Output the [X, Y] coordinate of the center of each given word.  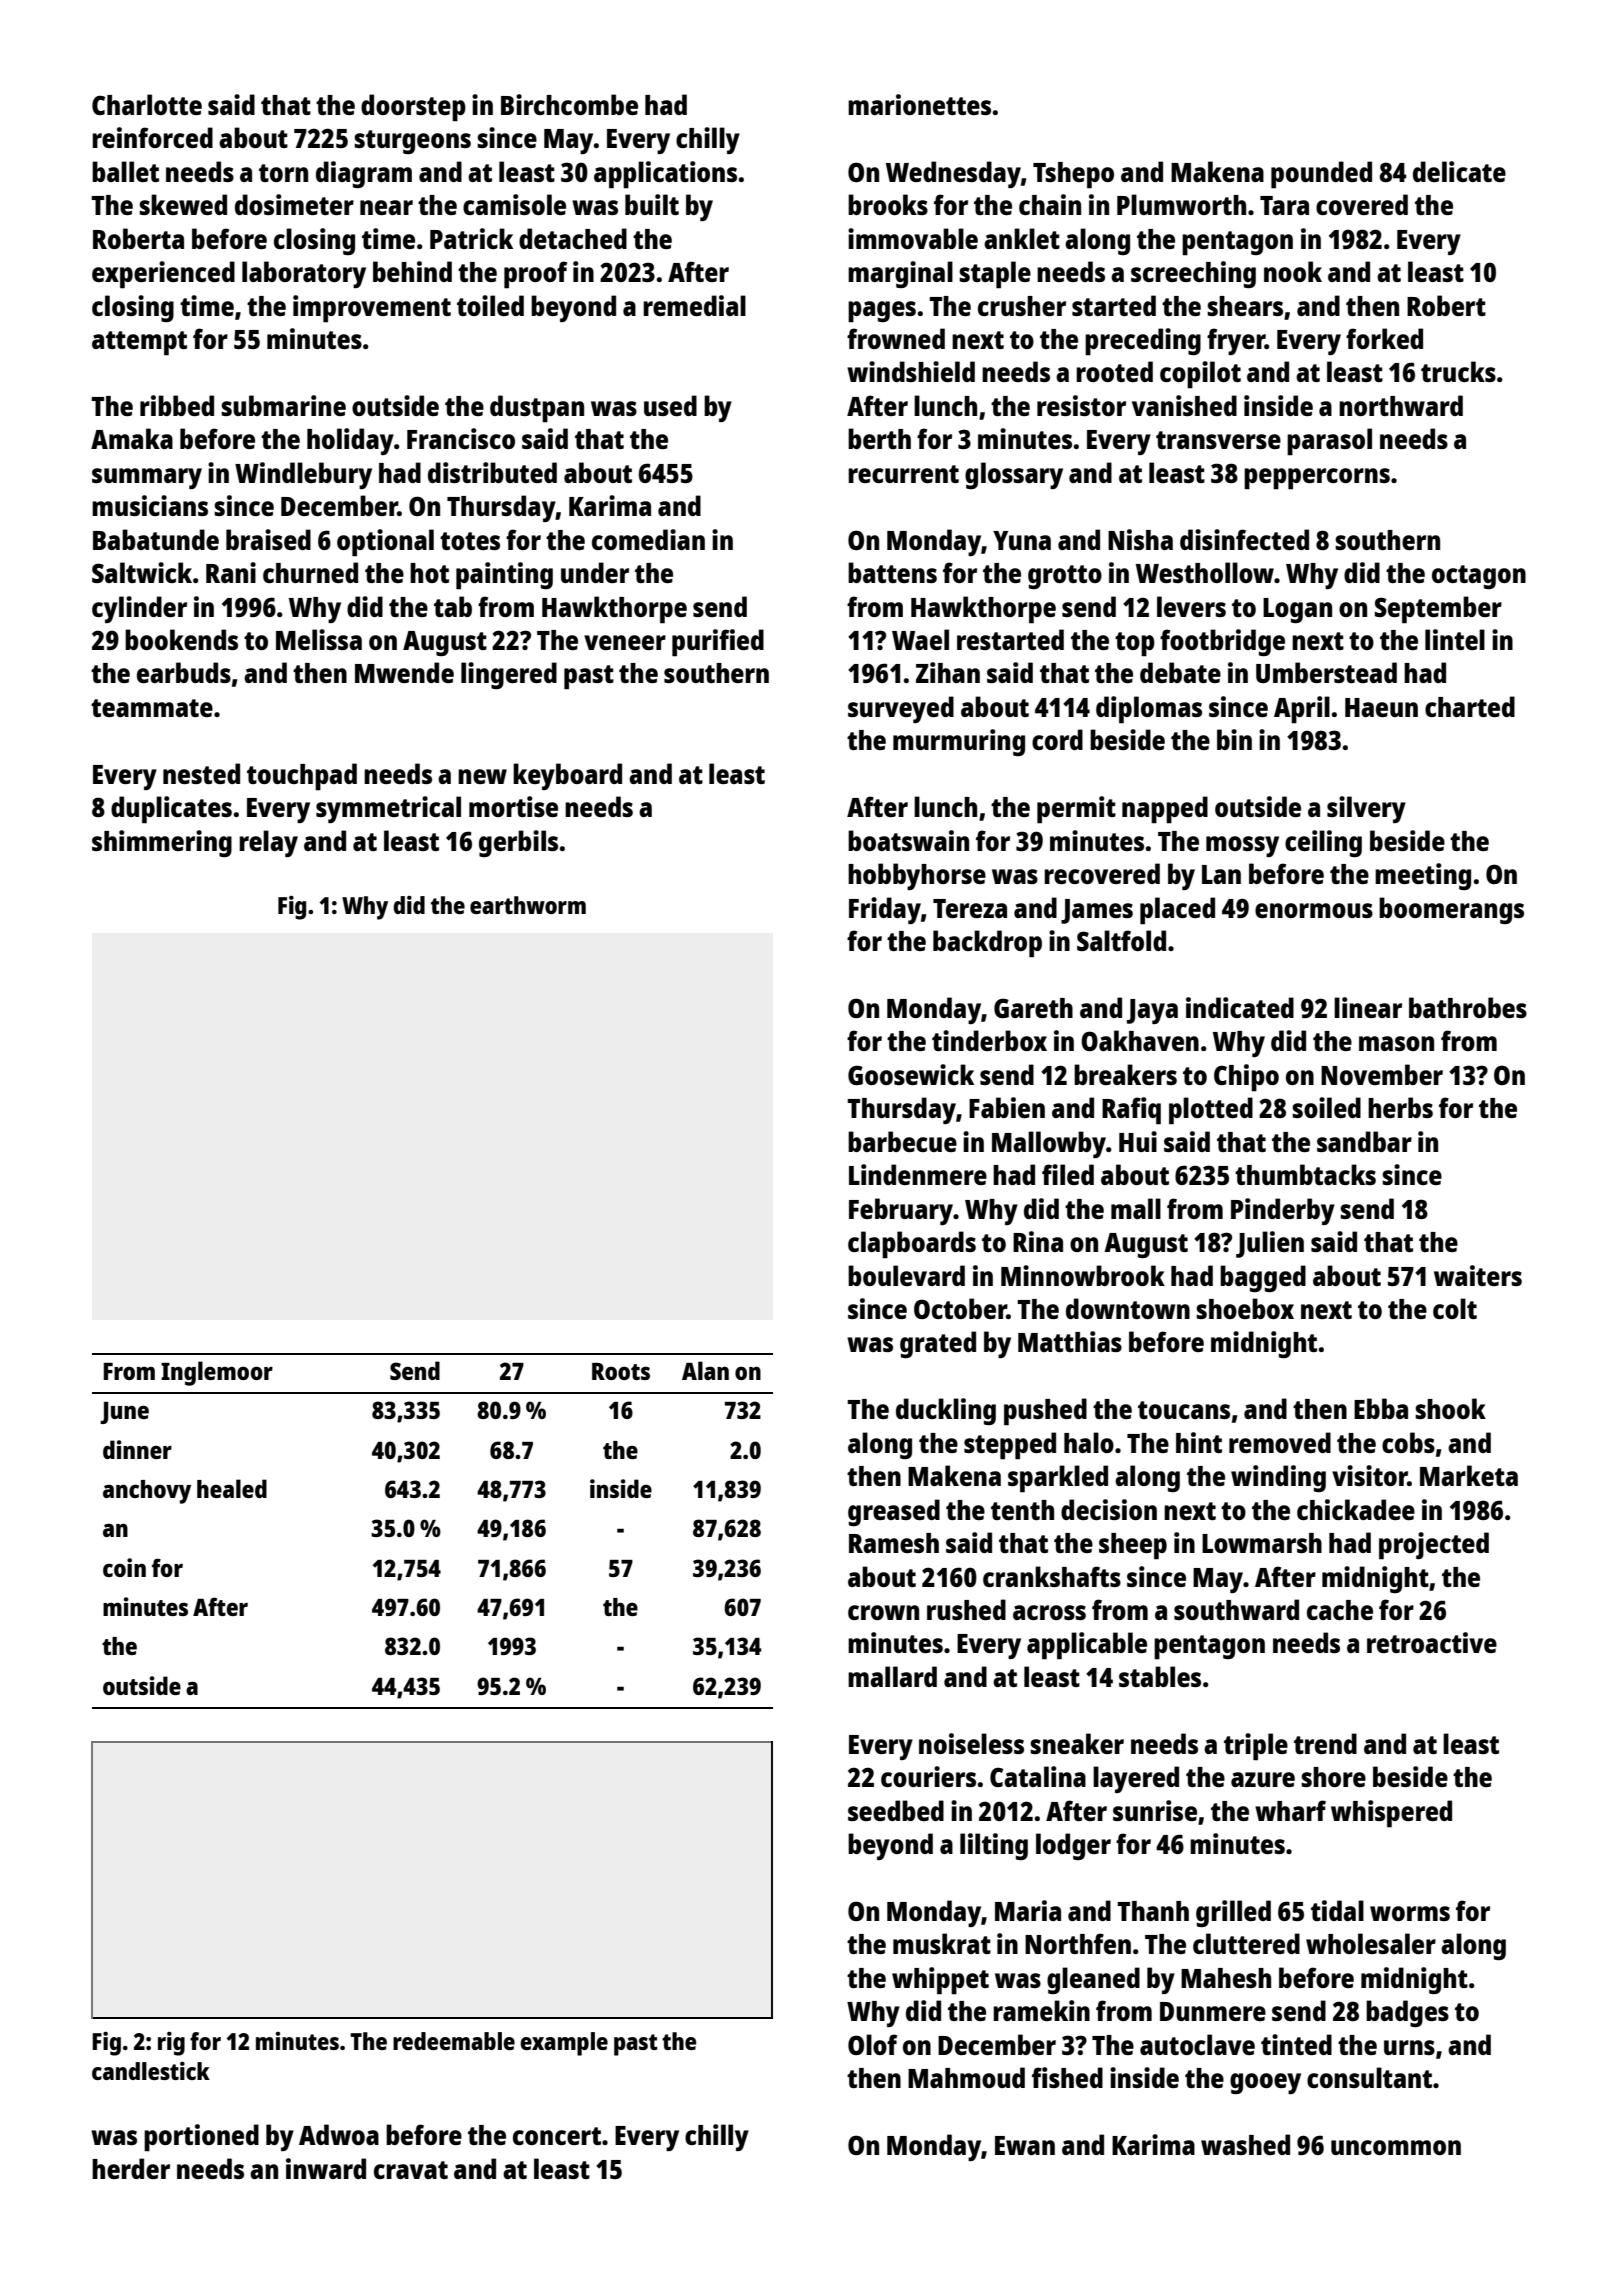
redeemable [454, 2041]
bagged [1263, 1278]
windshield [911, 371]
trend [1325, 1743]
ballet [125, 171]
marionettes [919, 104]
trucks [1458, 371]
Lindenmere [918, 1174]
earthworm [528, 905]
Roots [621, 1371]
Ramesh [894, 1543]
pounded [1321, 175]
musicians [150, 505]
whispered [1391, 1814]
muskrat [942, 1943]
